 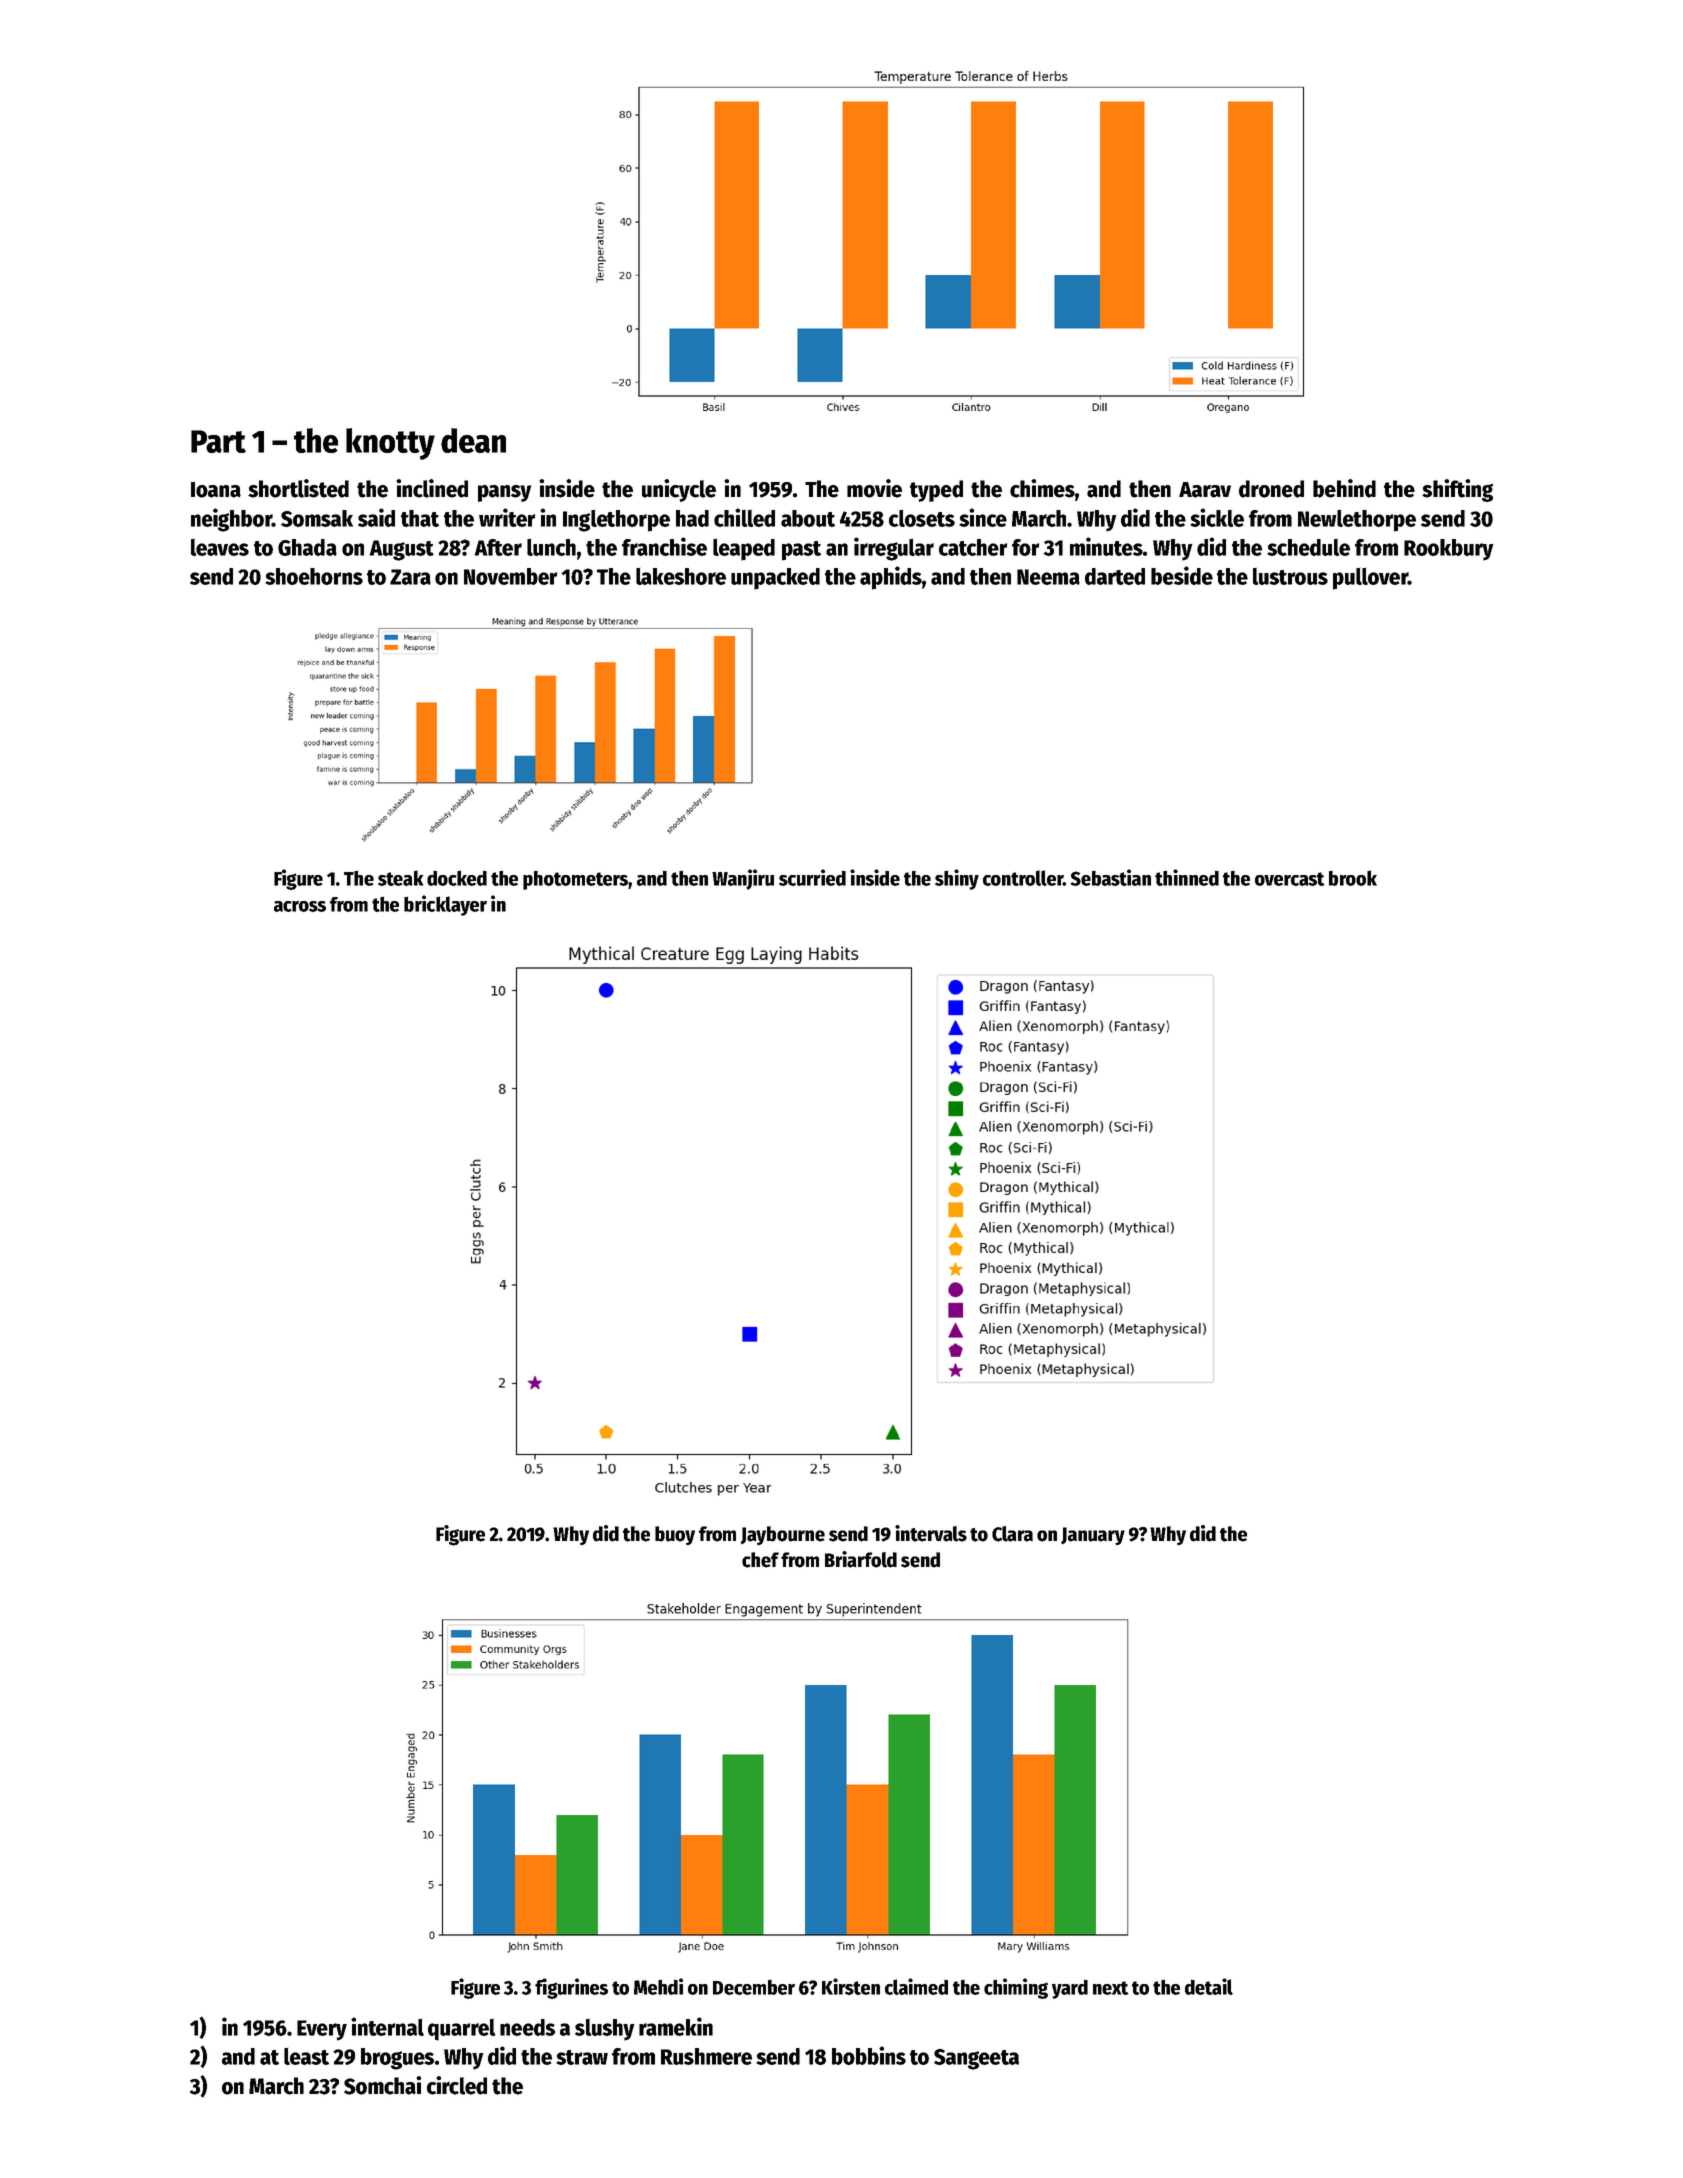 I want to click on detail, so click(x=1209, y=1986).
